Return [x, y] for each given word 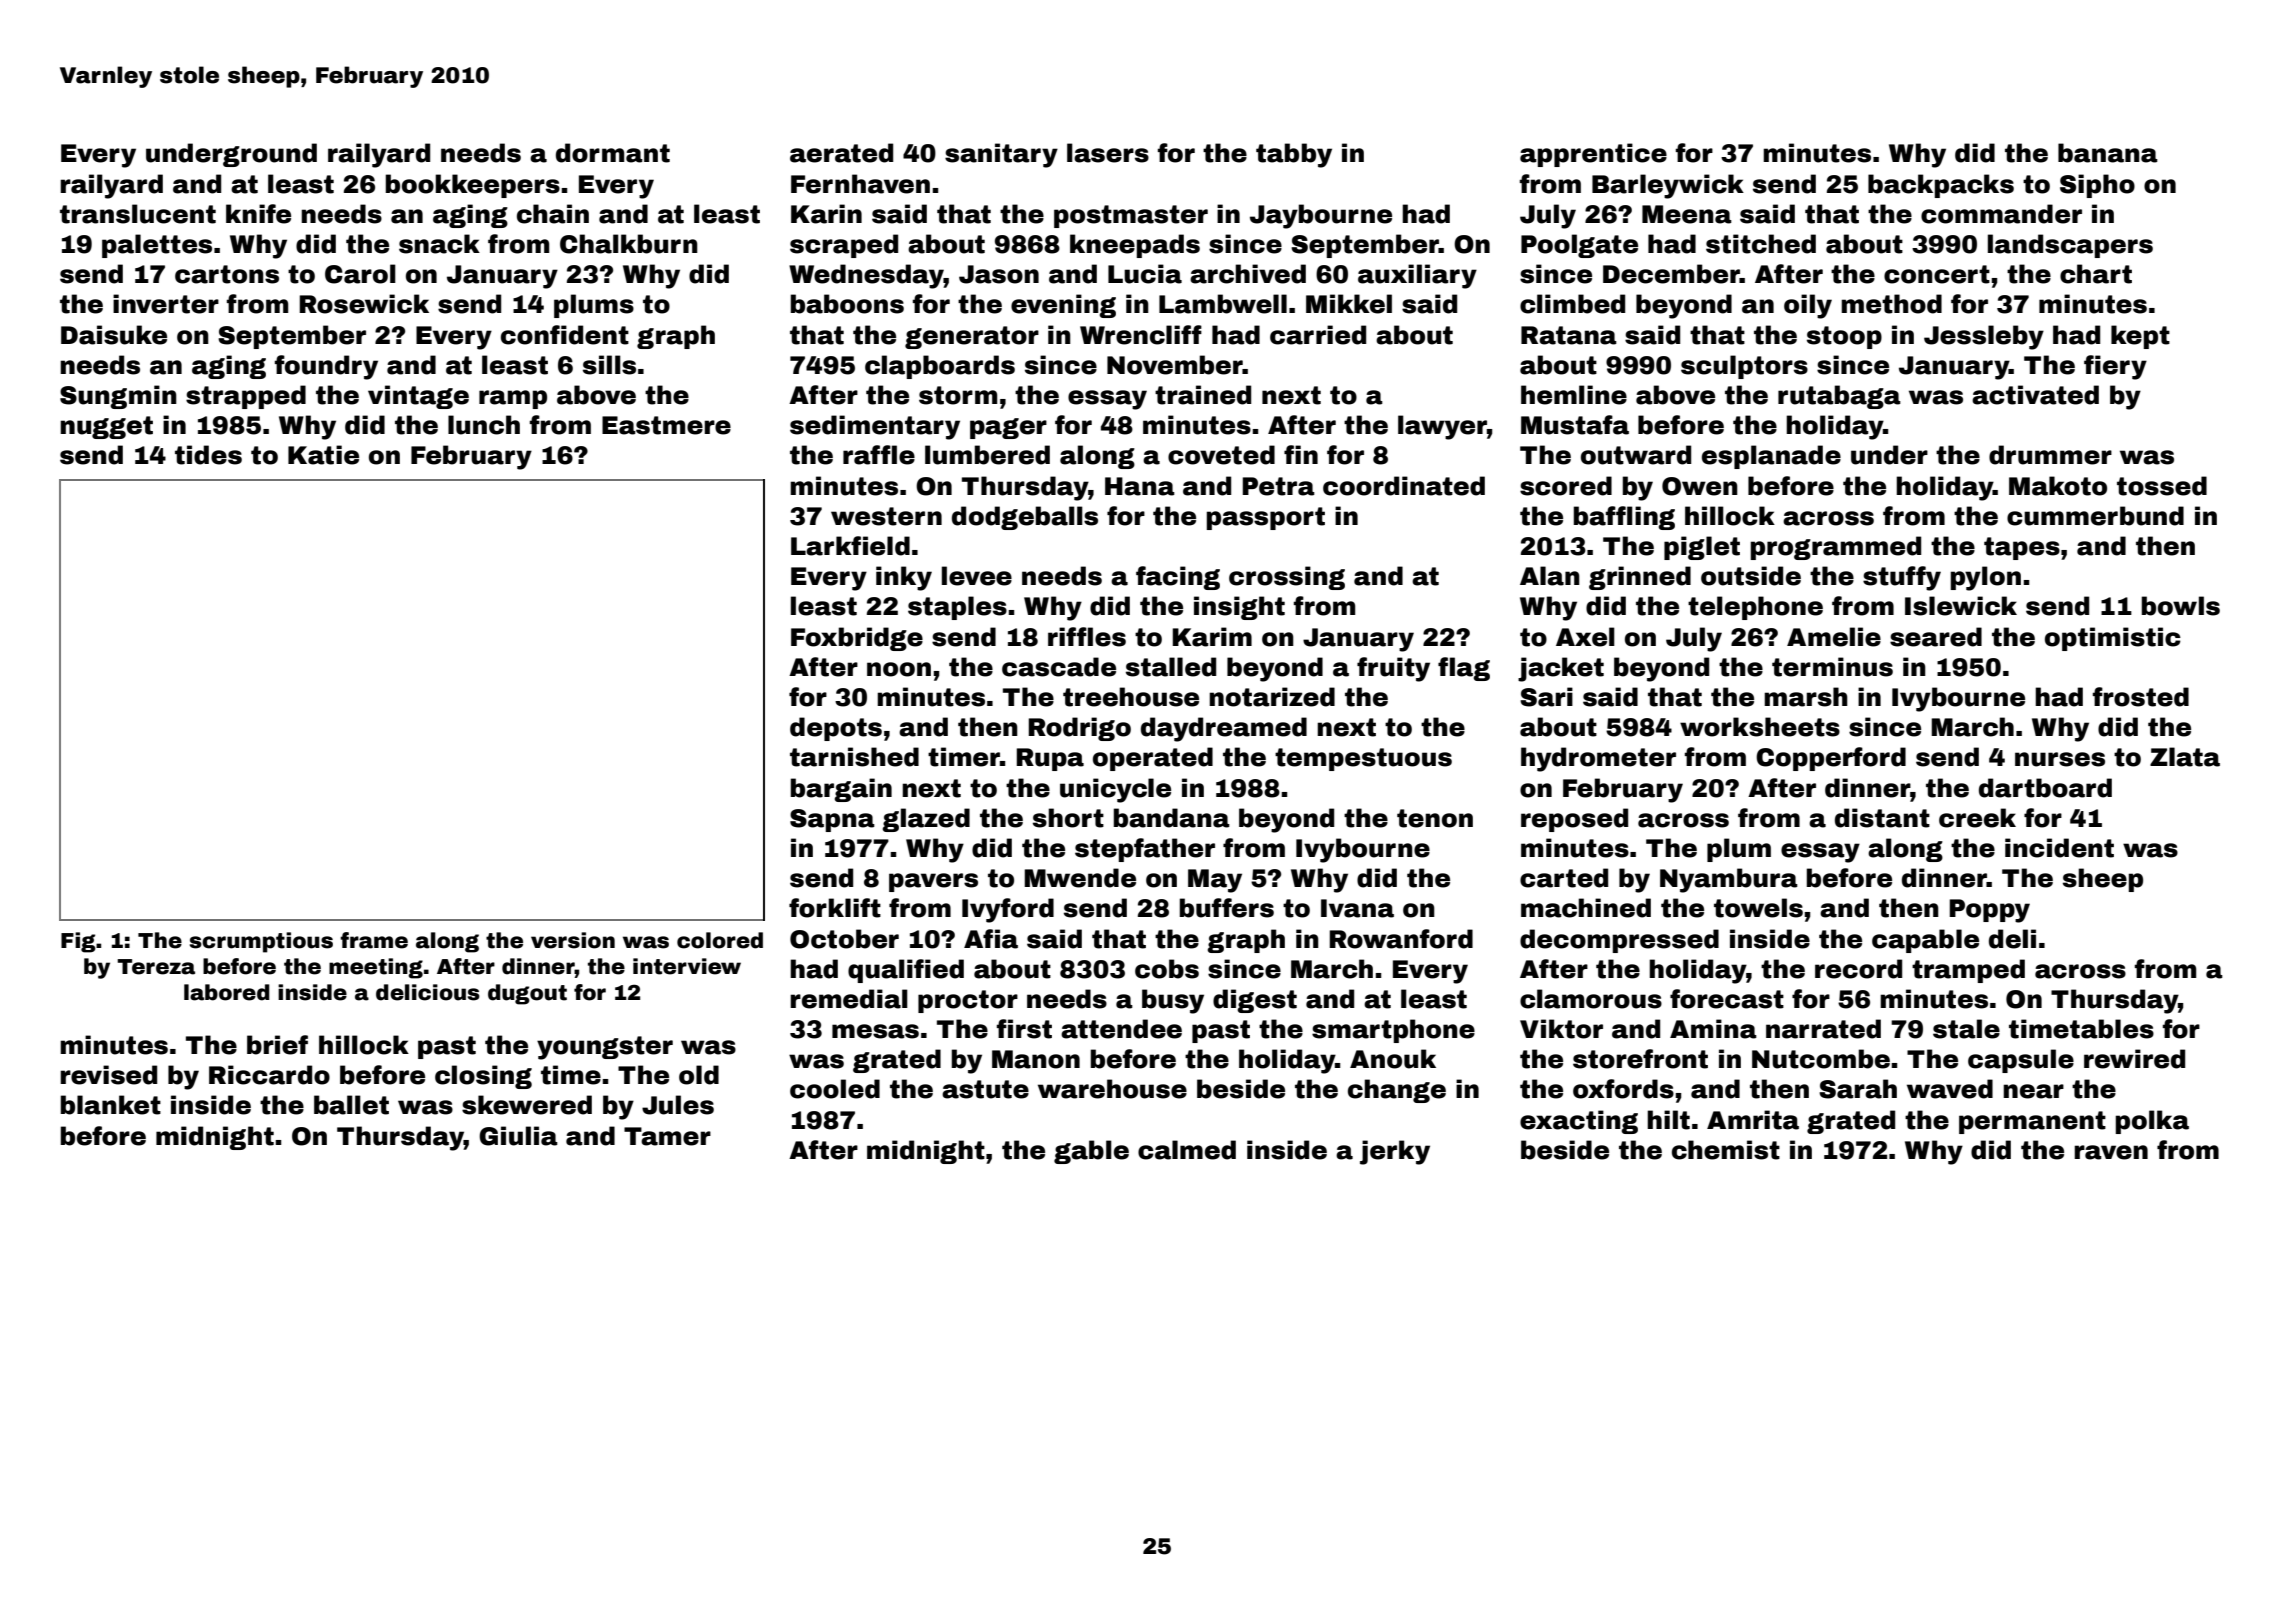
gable [1091, 1152]
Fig [78, 942]
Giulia [518, 1136]
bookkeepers [472, 186]
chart [2096, 274]
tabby [1294, 155]
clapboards [940, 367]
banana [2108, 153]
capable [1925, 941]
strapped [246, 397]
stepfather [1145, 850]
